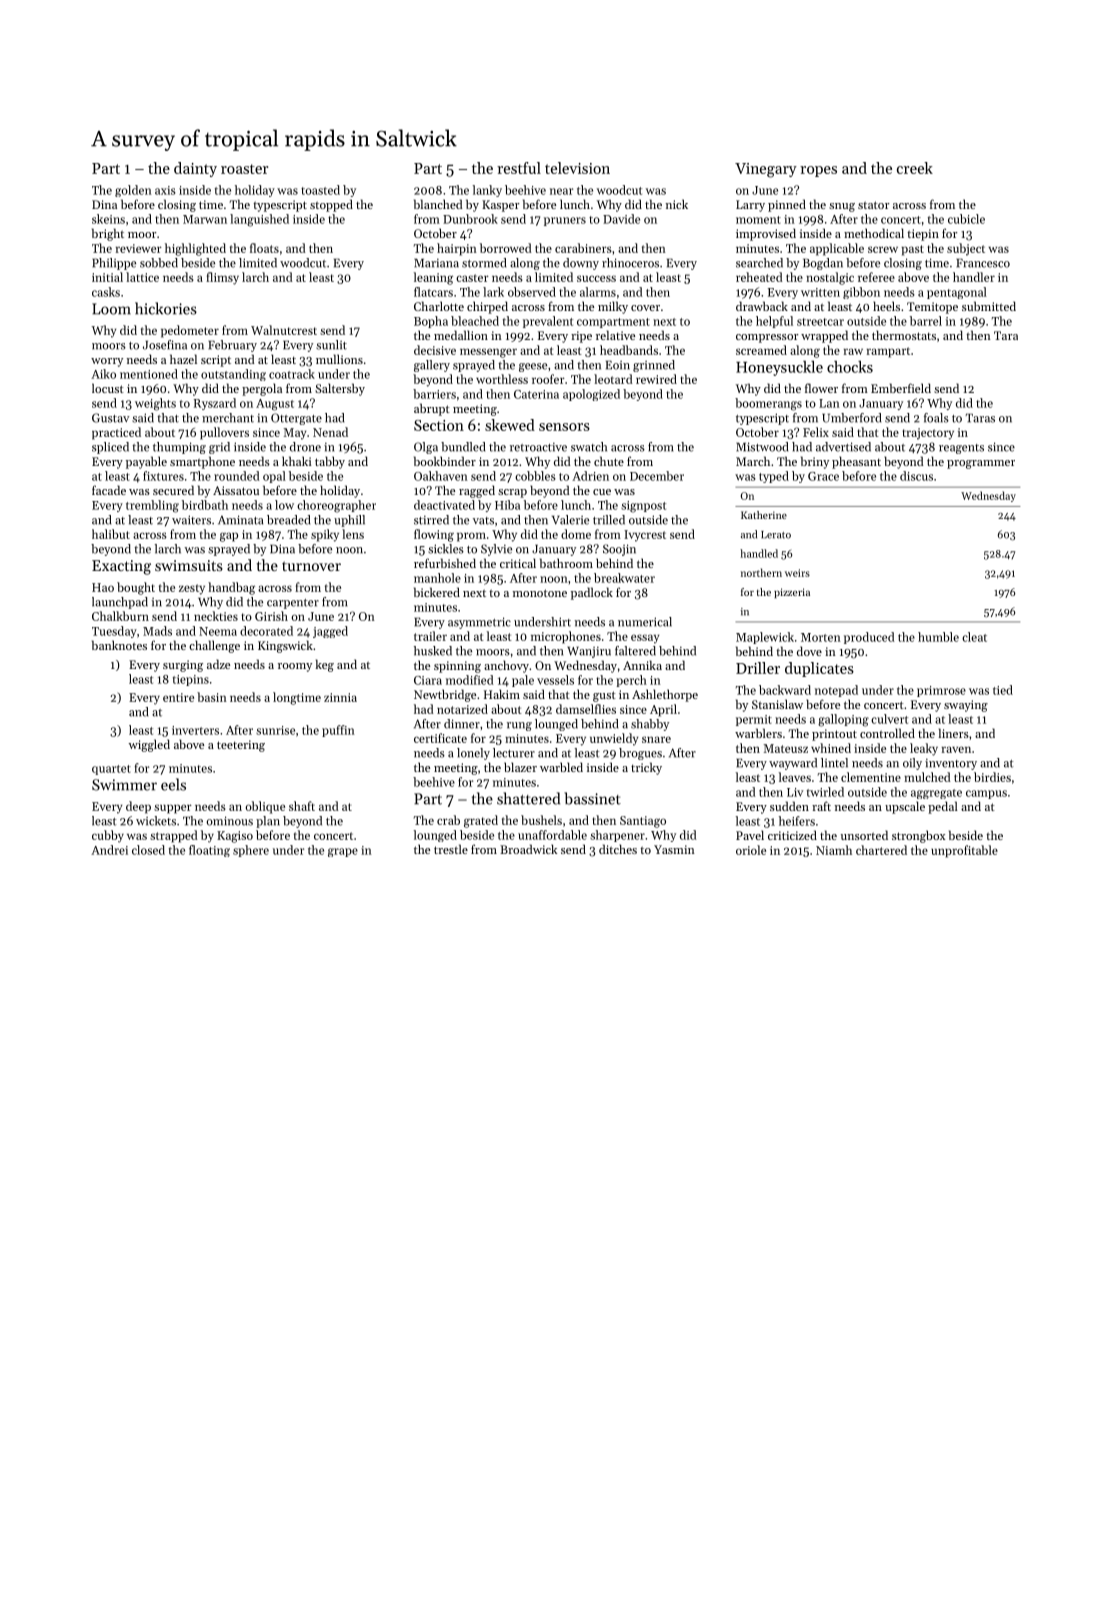 This page has height=1610, width=1112. Describe the element at coordinates (821, 388) in the page. I see `flower` at that location.
